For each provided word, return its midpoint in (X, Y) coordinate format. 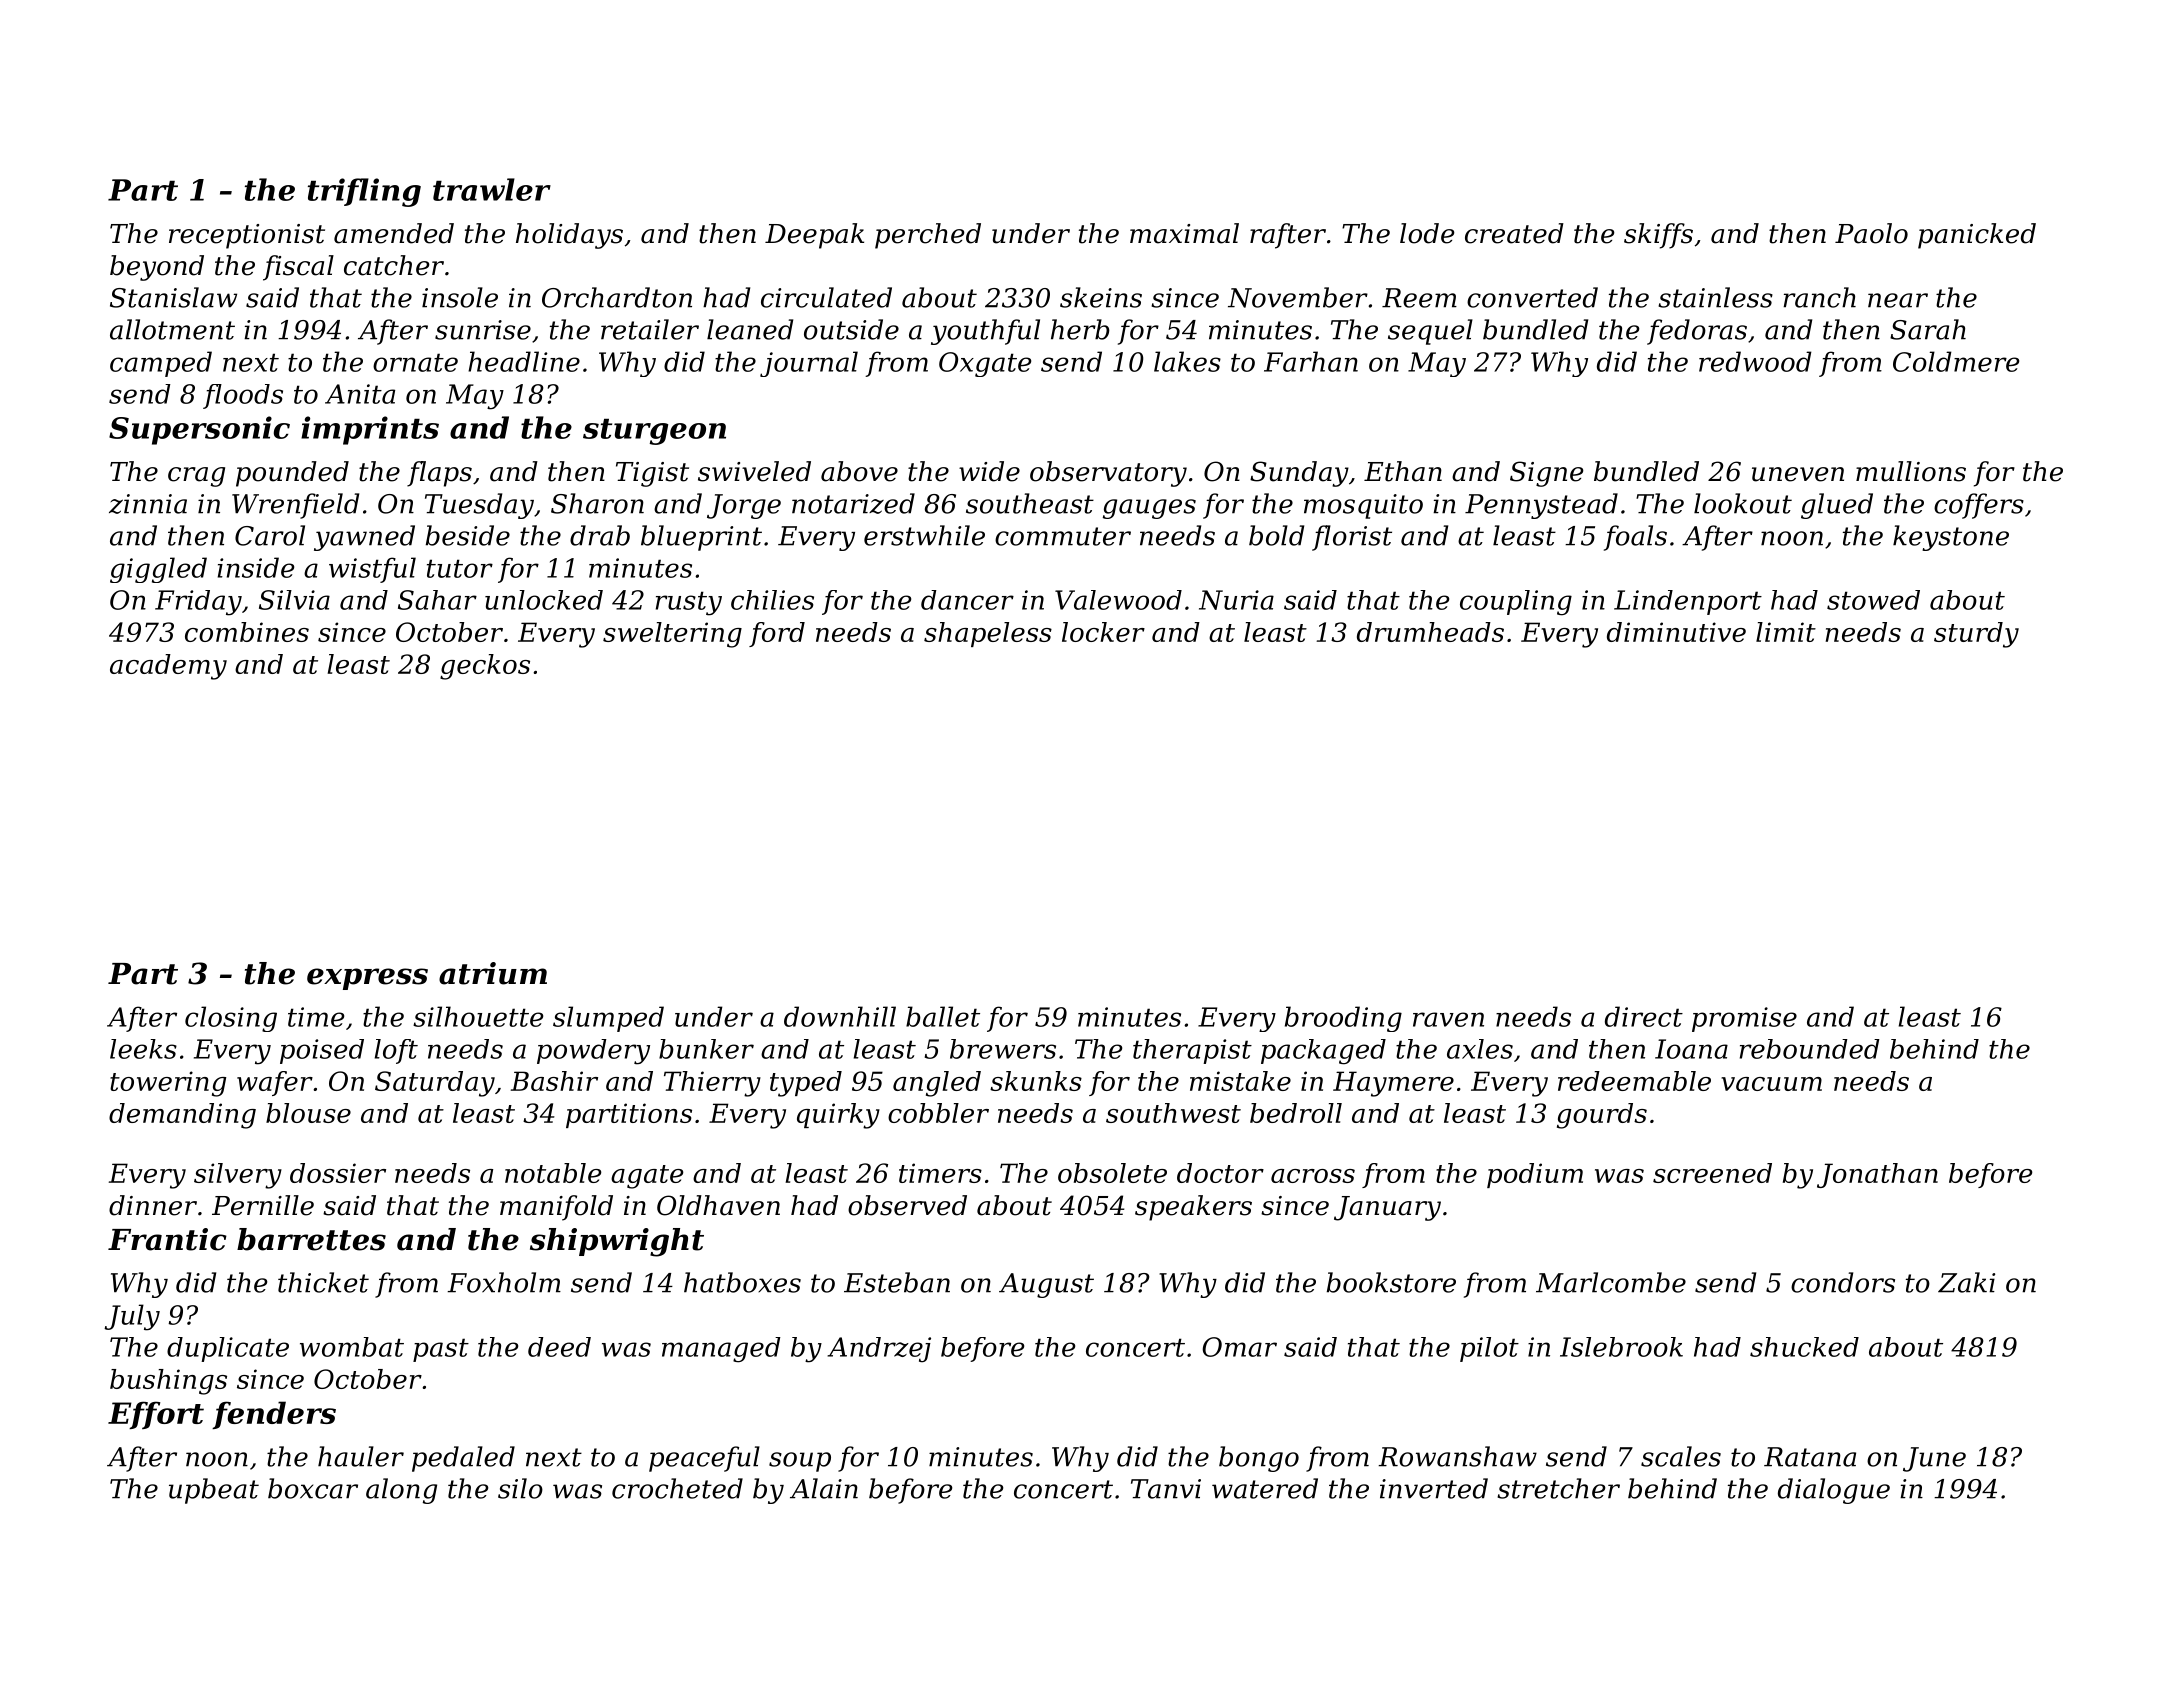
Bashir (554, 1081)
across (1313, 1176)
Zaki (1966, 1282)
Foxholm (504, 1282)
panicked (1977, 236)
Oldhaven (718, 1205)
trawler (492, 189)
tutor (460, 568)
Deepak (814, 236)
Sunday (1299, 474)
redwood (1755, 361)
